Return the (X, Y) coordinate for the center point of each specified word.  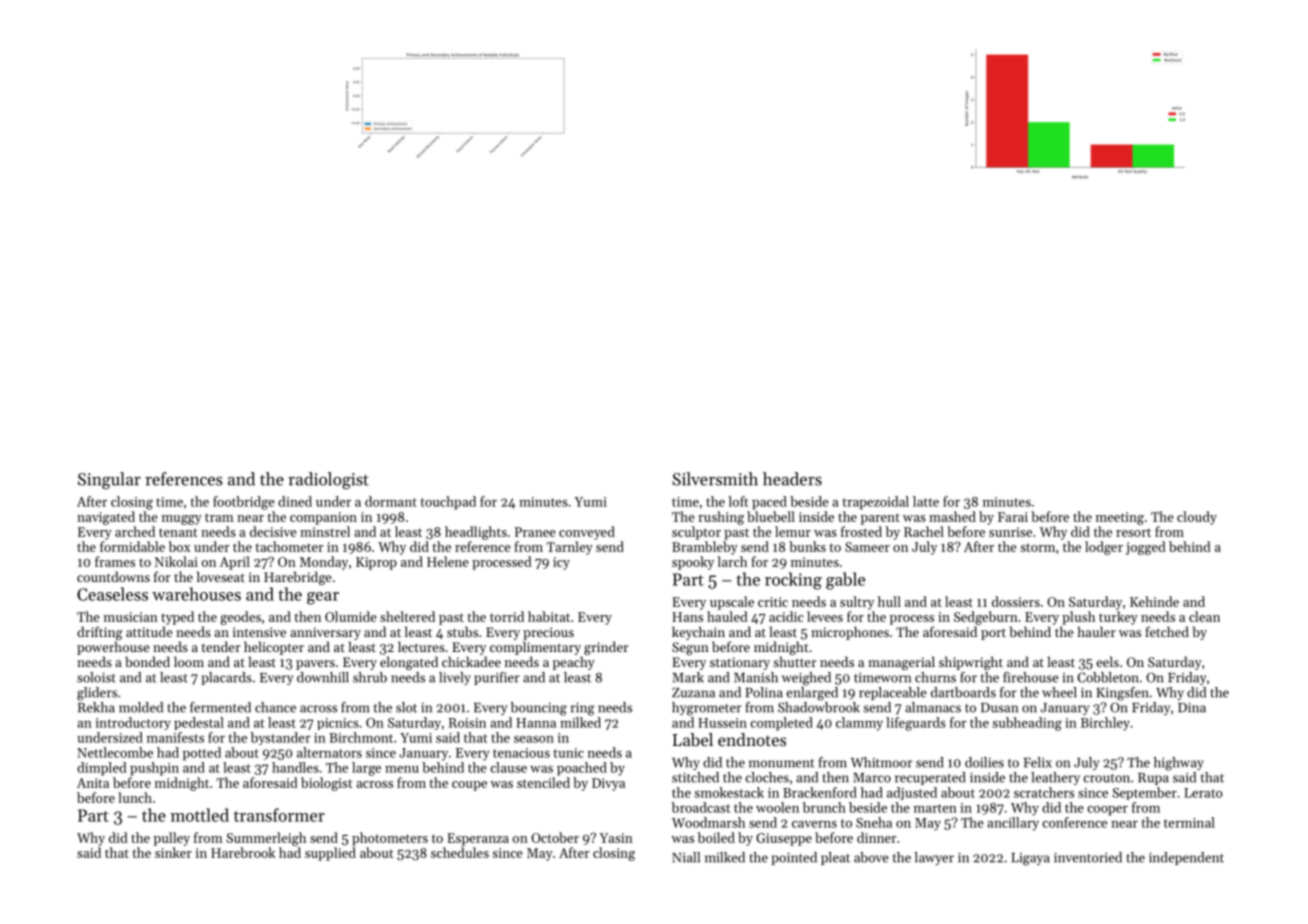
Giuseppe (784, 839)
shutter (794, 661)
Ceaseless (112, 594)
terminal (1189, 822)
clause (508, 767)
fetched (1167, 631)
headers (792, 479)
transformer (279, 815)
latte (926, 501)
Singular (109, 480)
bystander (281, 738)
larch (732, 561)
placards (227, 678)
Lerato (1203, 793)
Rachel (924, 531)
